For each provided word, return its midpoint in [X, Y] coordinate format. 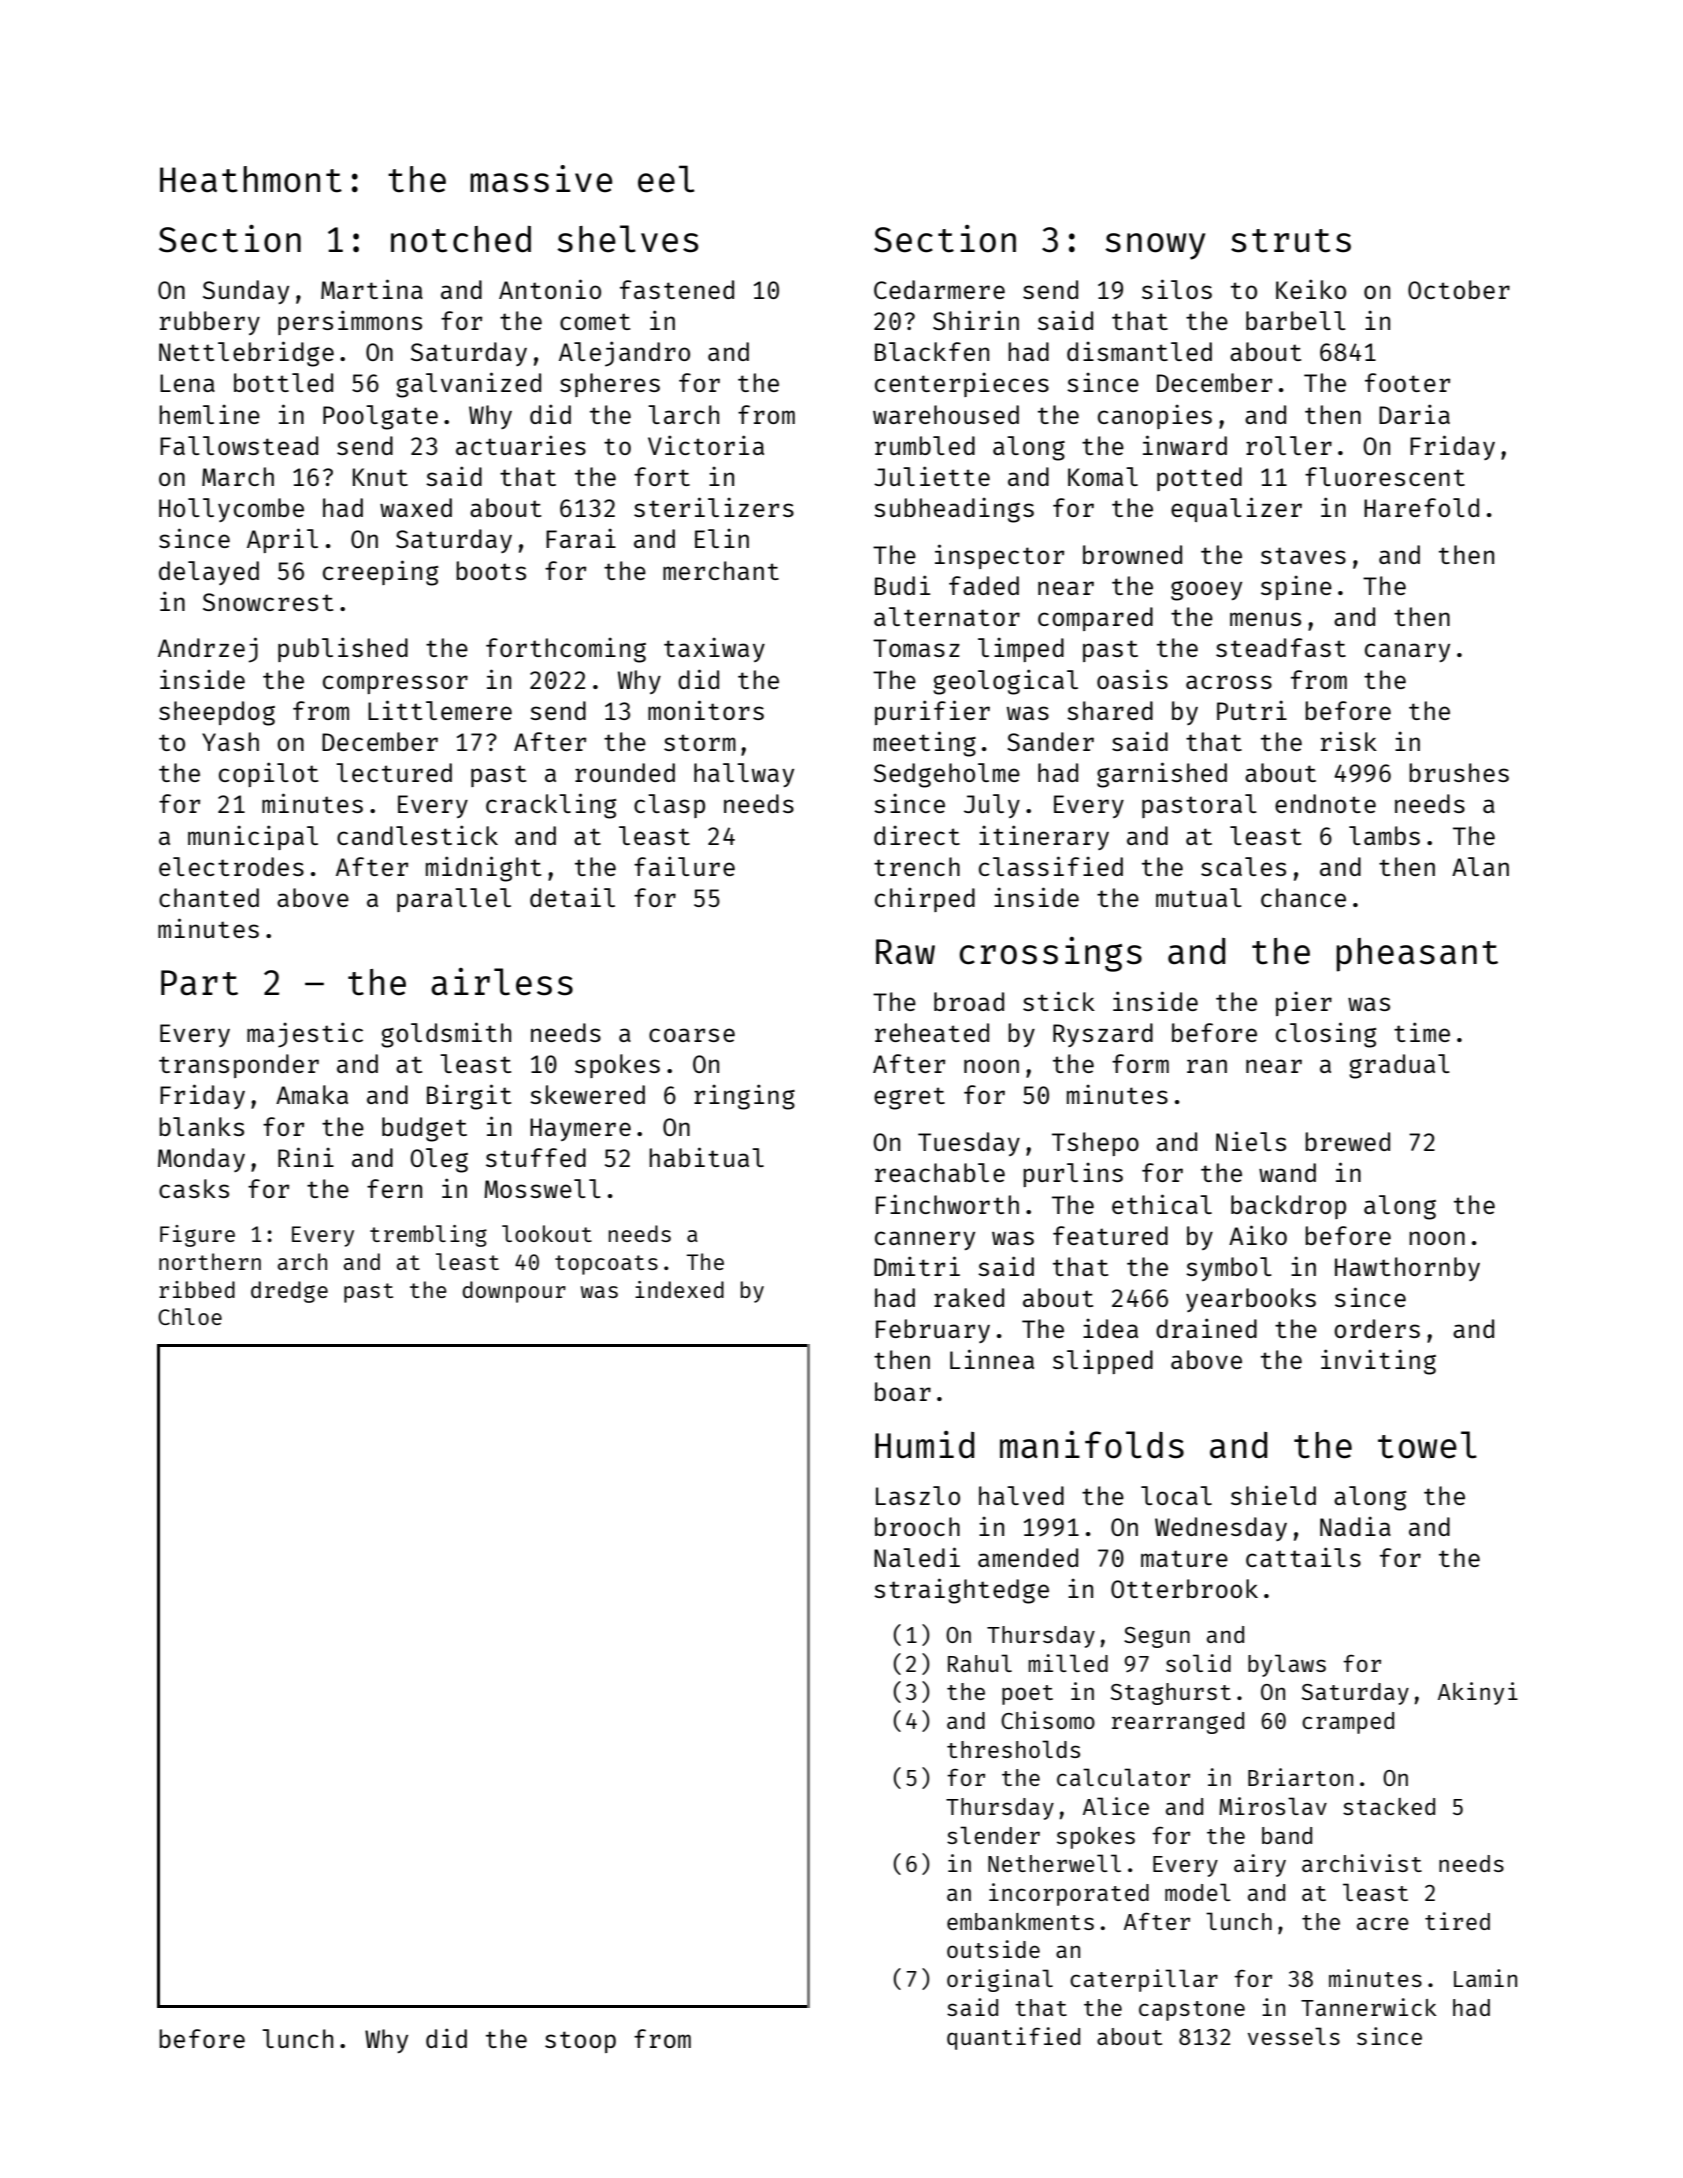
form [1140, 1063]
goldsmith [446, 1035]
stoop [580, 2042]
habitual [706, 1157]
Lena [187, 383]
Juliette [932, 476]
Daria [1414, 414]
